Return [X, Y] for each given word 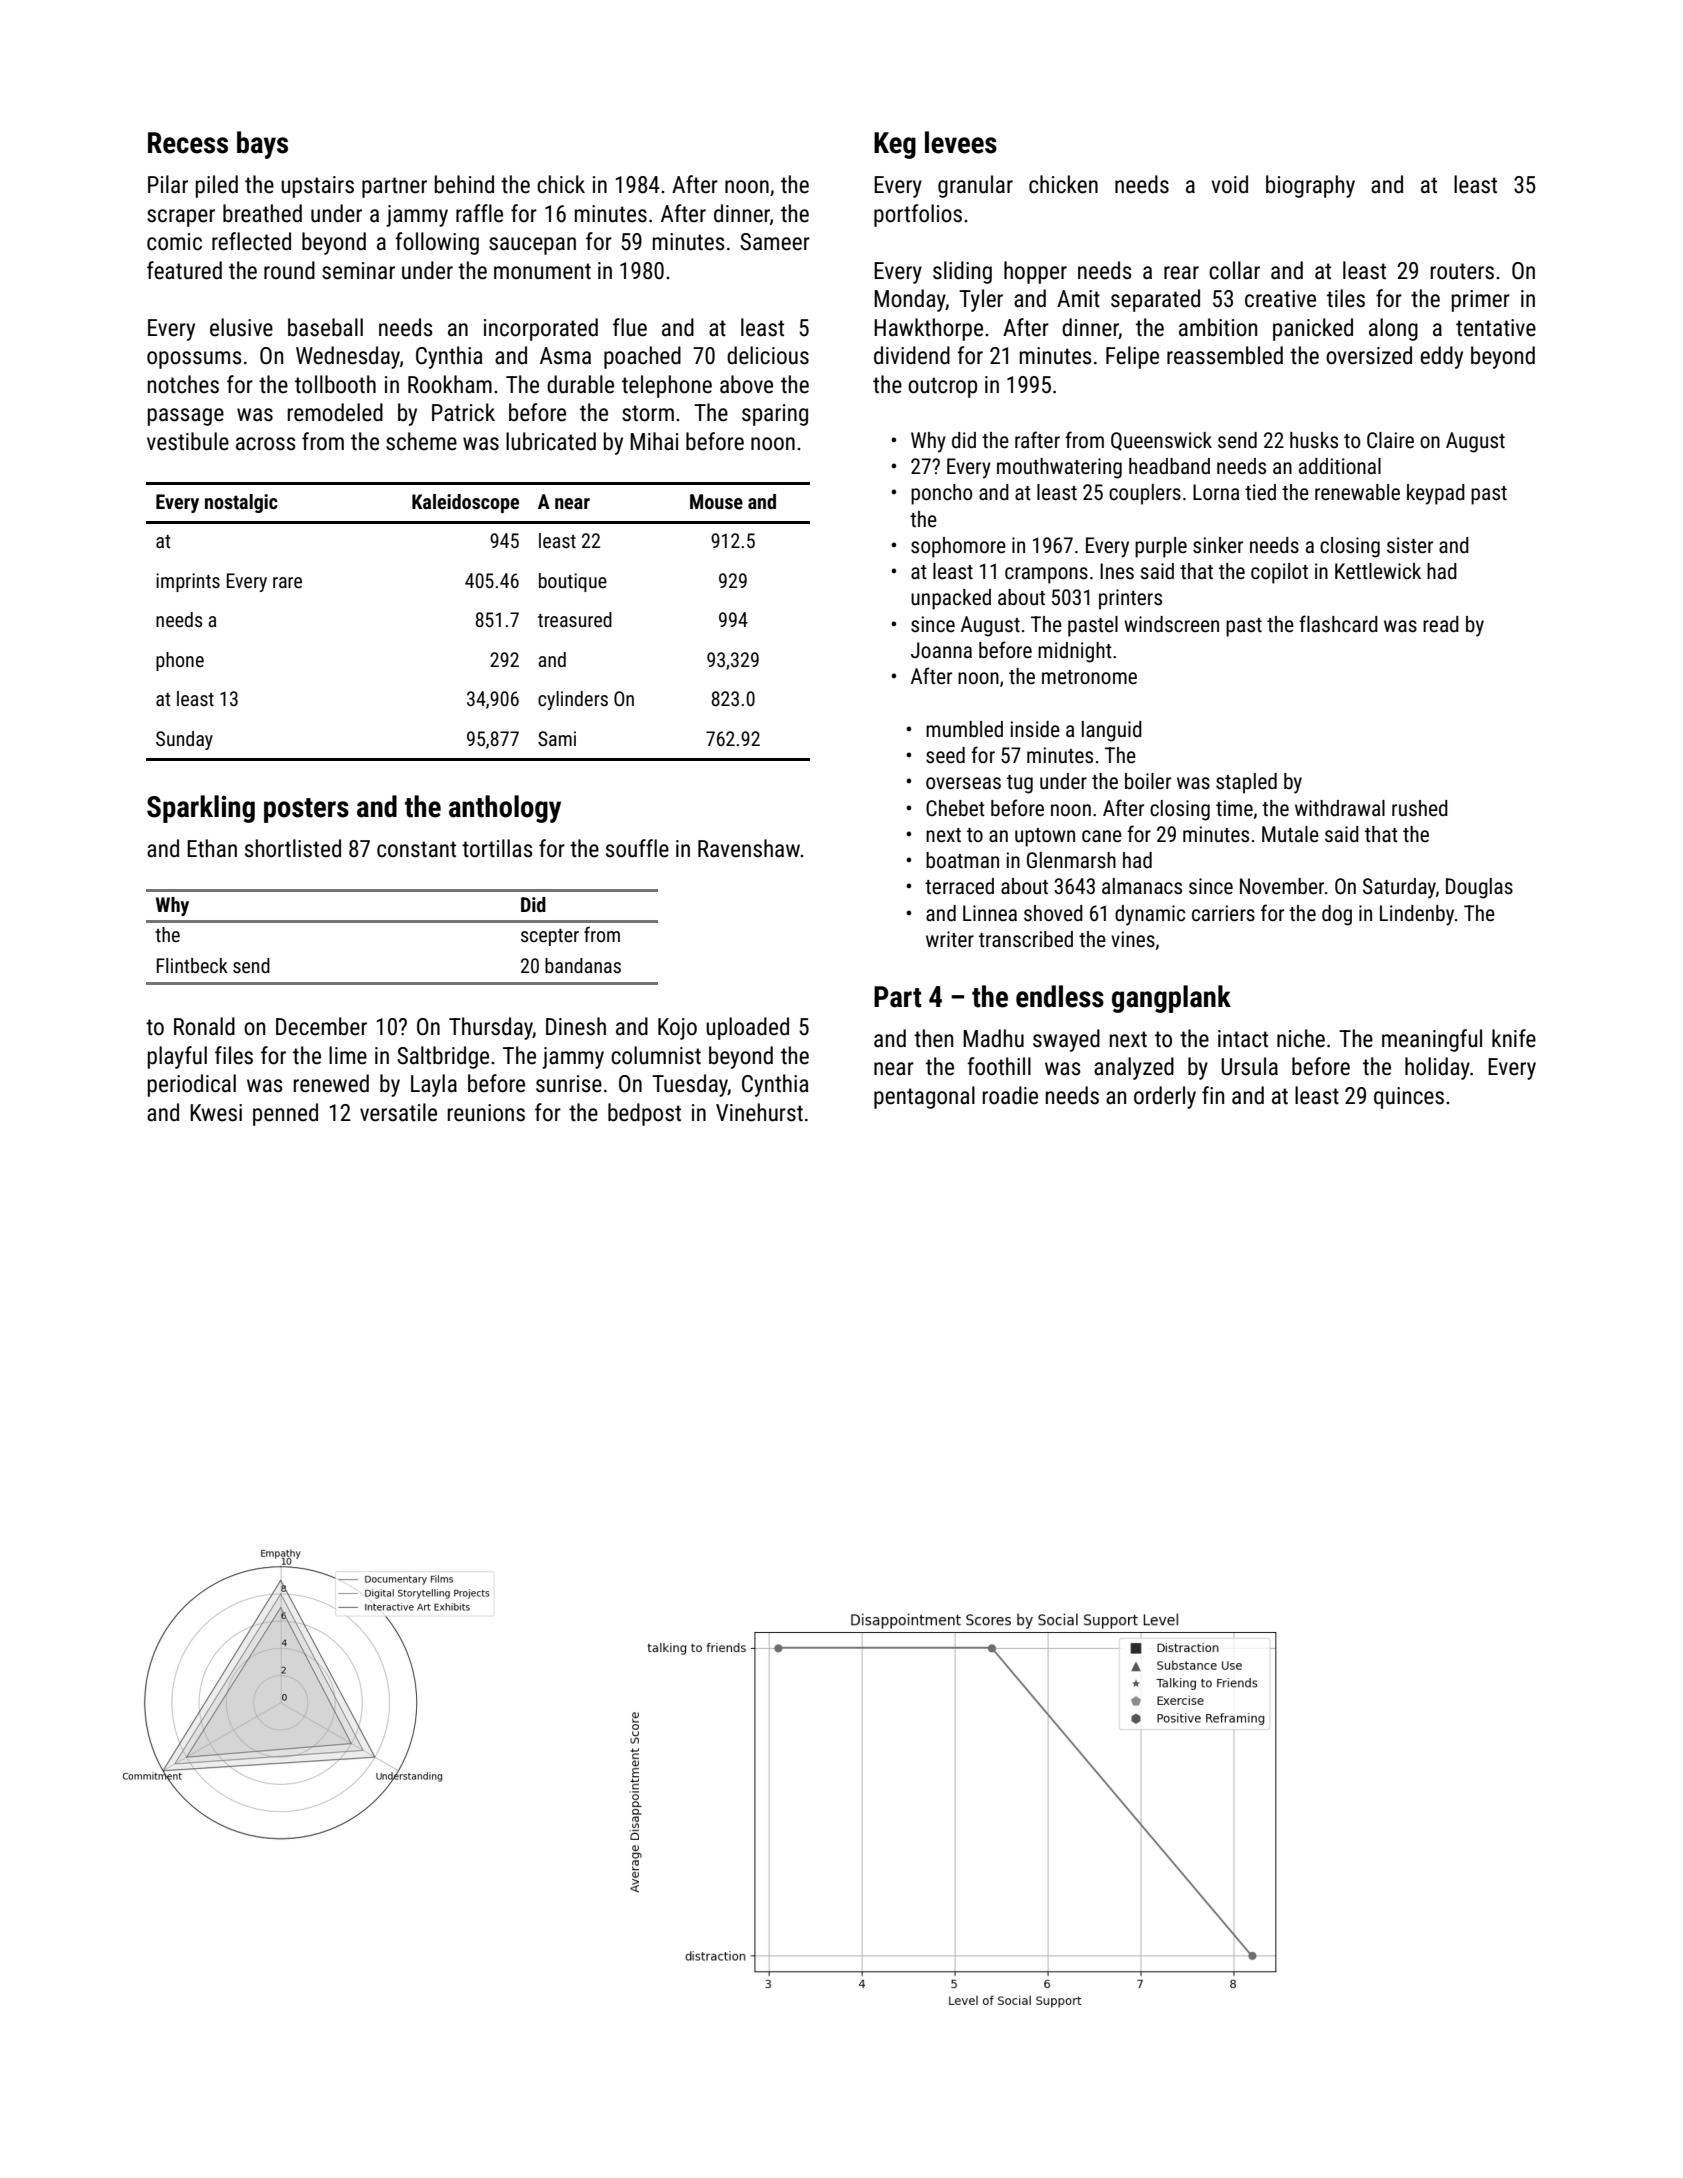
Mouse [716, 501]
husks [1314, 440]
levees [961, 142]
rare [287, 582]
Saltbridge [443, 1057]
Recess [188, 143]
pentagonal [924, 1097]
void [1229, 184]
